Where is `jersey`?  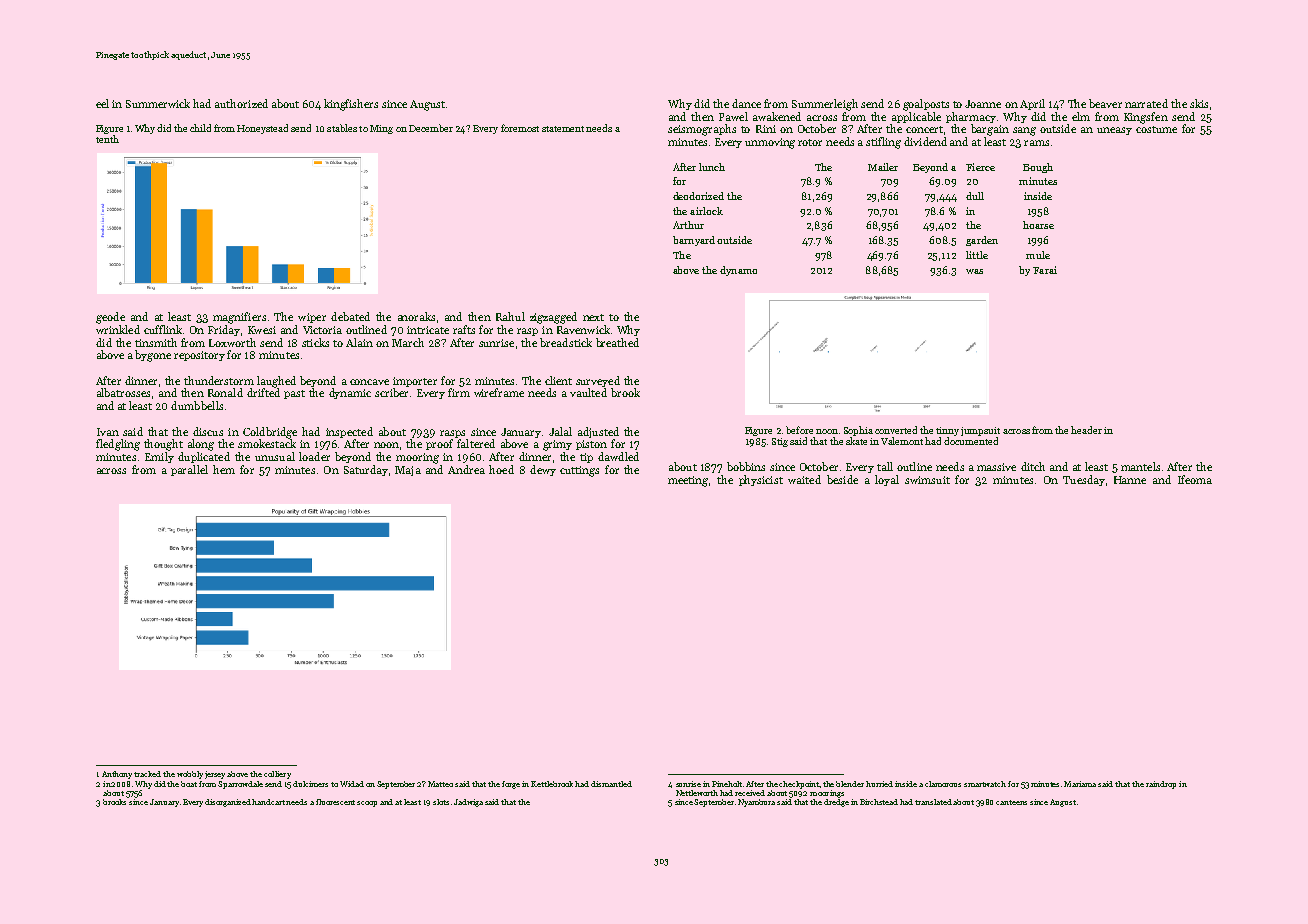 jersey is located at coordinates (215, 775).
